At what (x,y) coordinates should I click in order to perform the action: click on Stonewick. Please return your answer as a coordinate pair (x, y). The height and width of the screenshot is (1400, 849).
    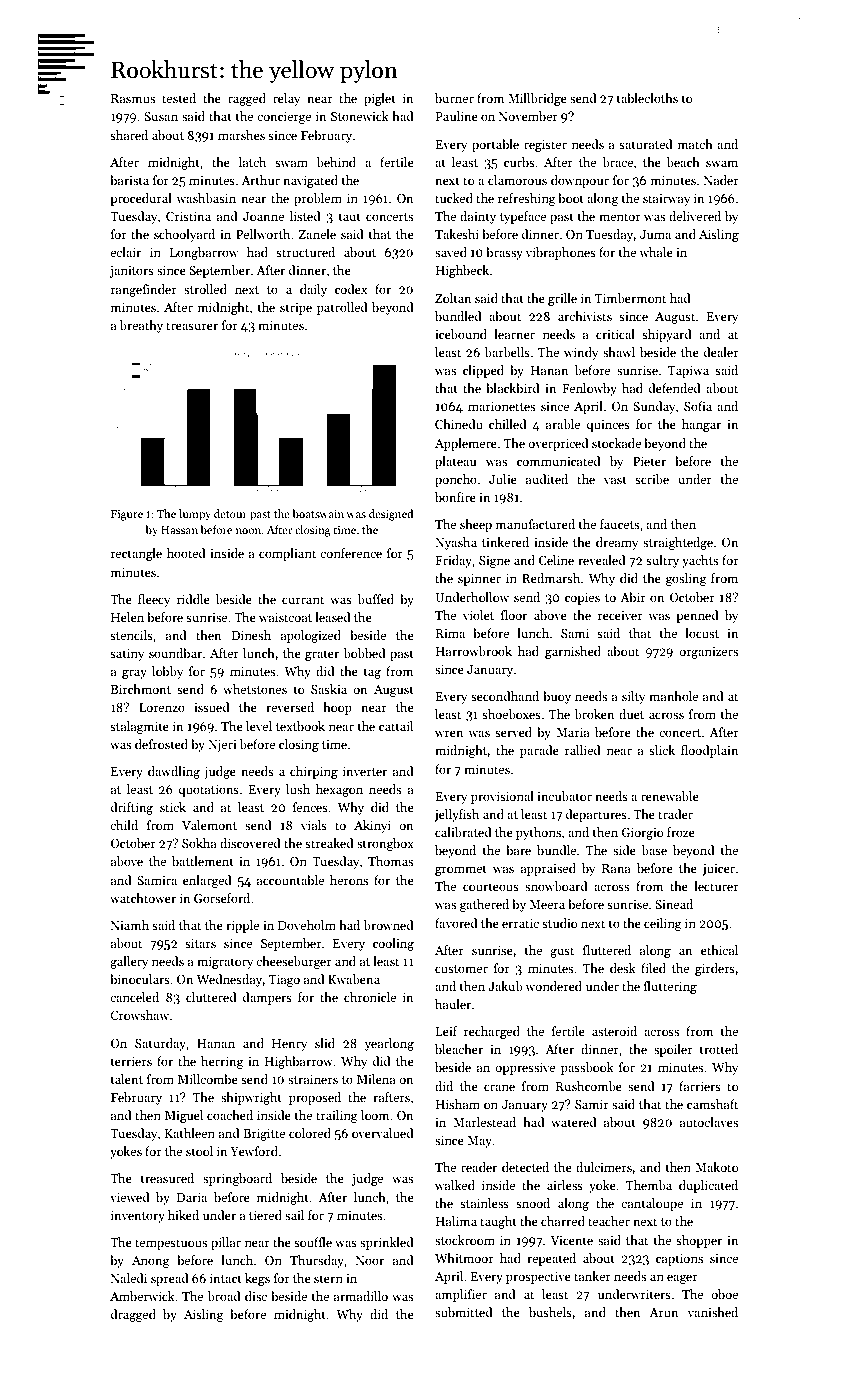
    Looking at the image, I should click on (360, 116).
